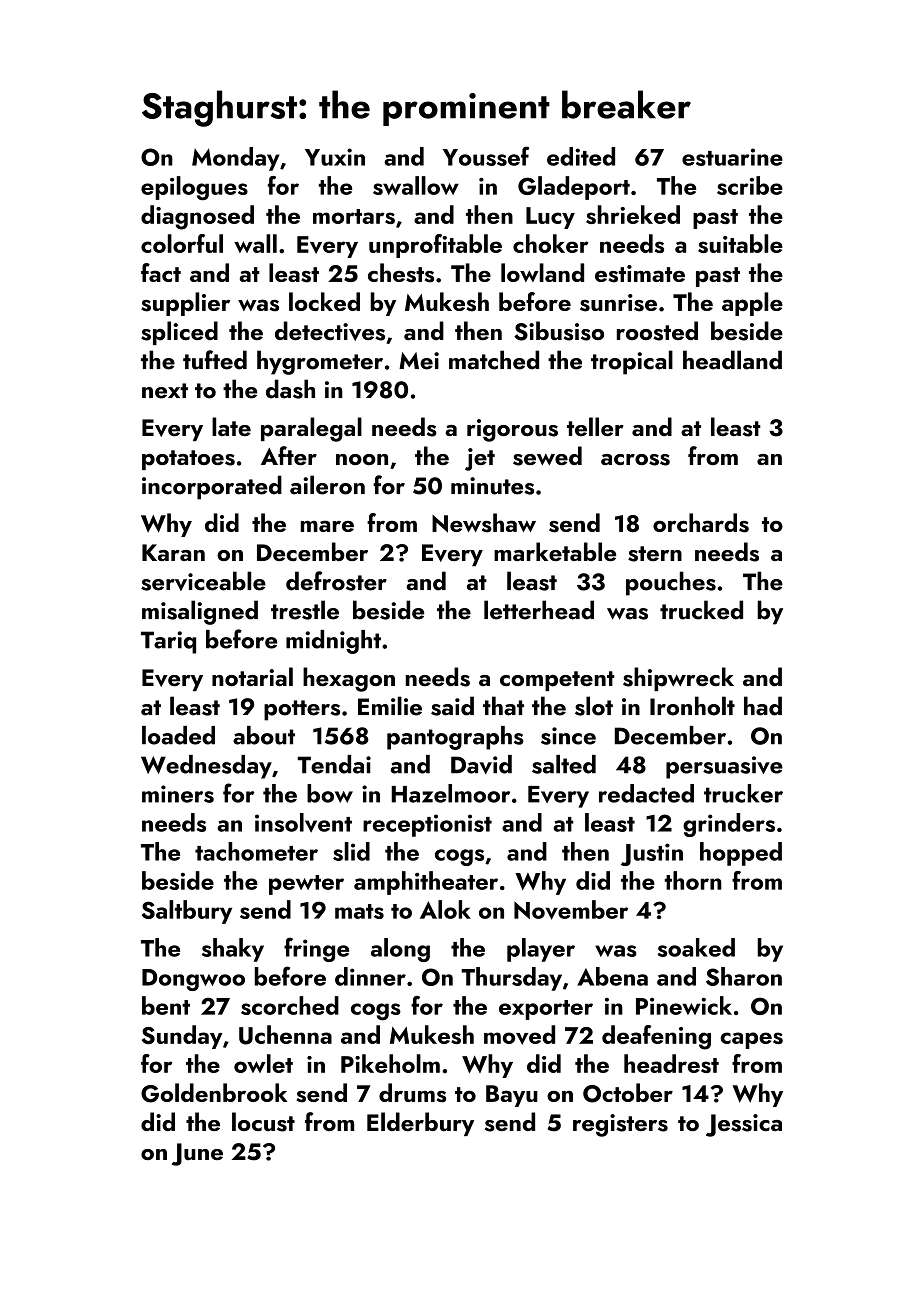 The width and height of the screenshot is (924, 1314). Describe the element at coordinates (732, 157) in the screenshot. I see `estuarine` at that location.
